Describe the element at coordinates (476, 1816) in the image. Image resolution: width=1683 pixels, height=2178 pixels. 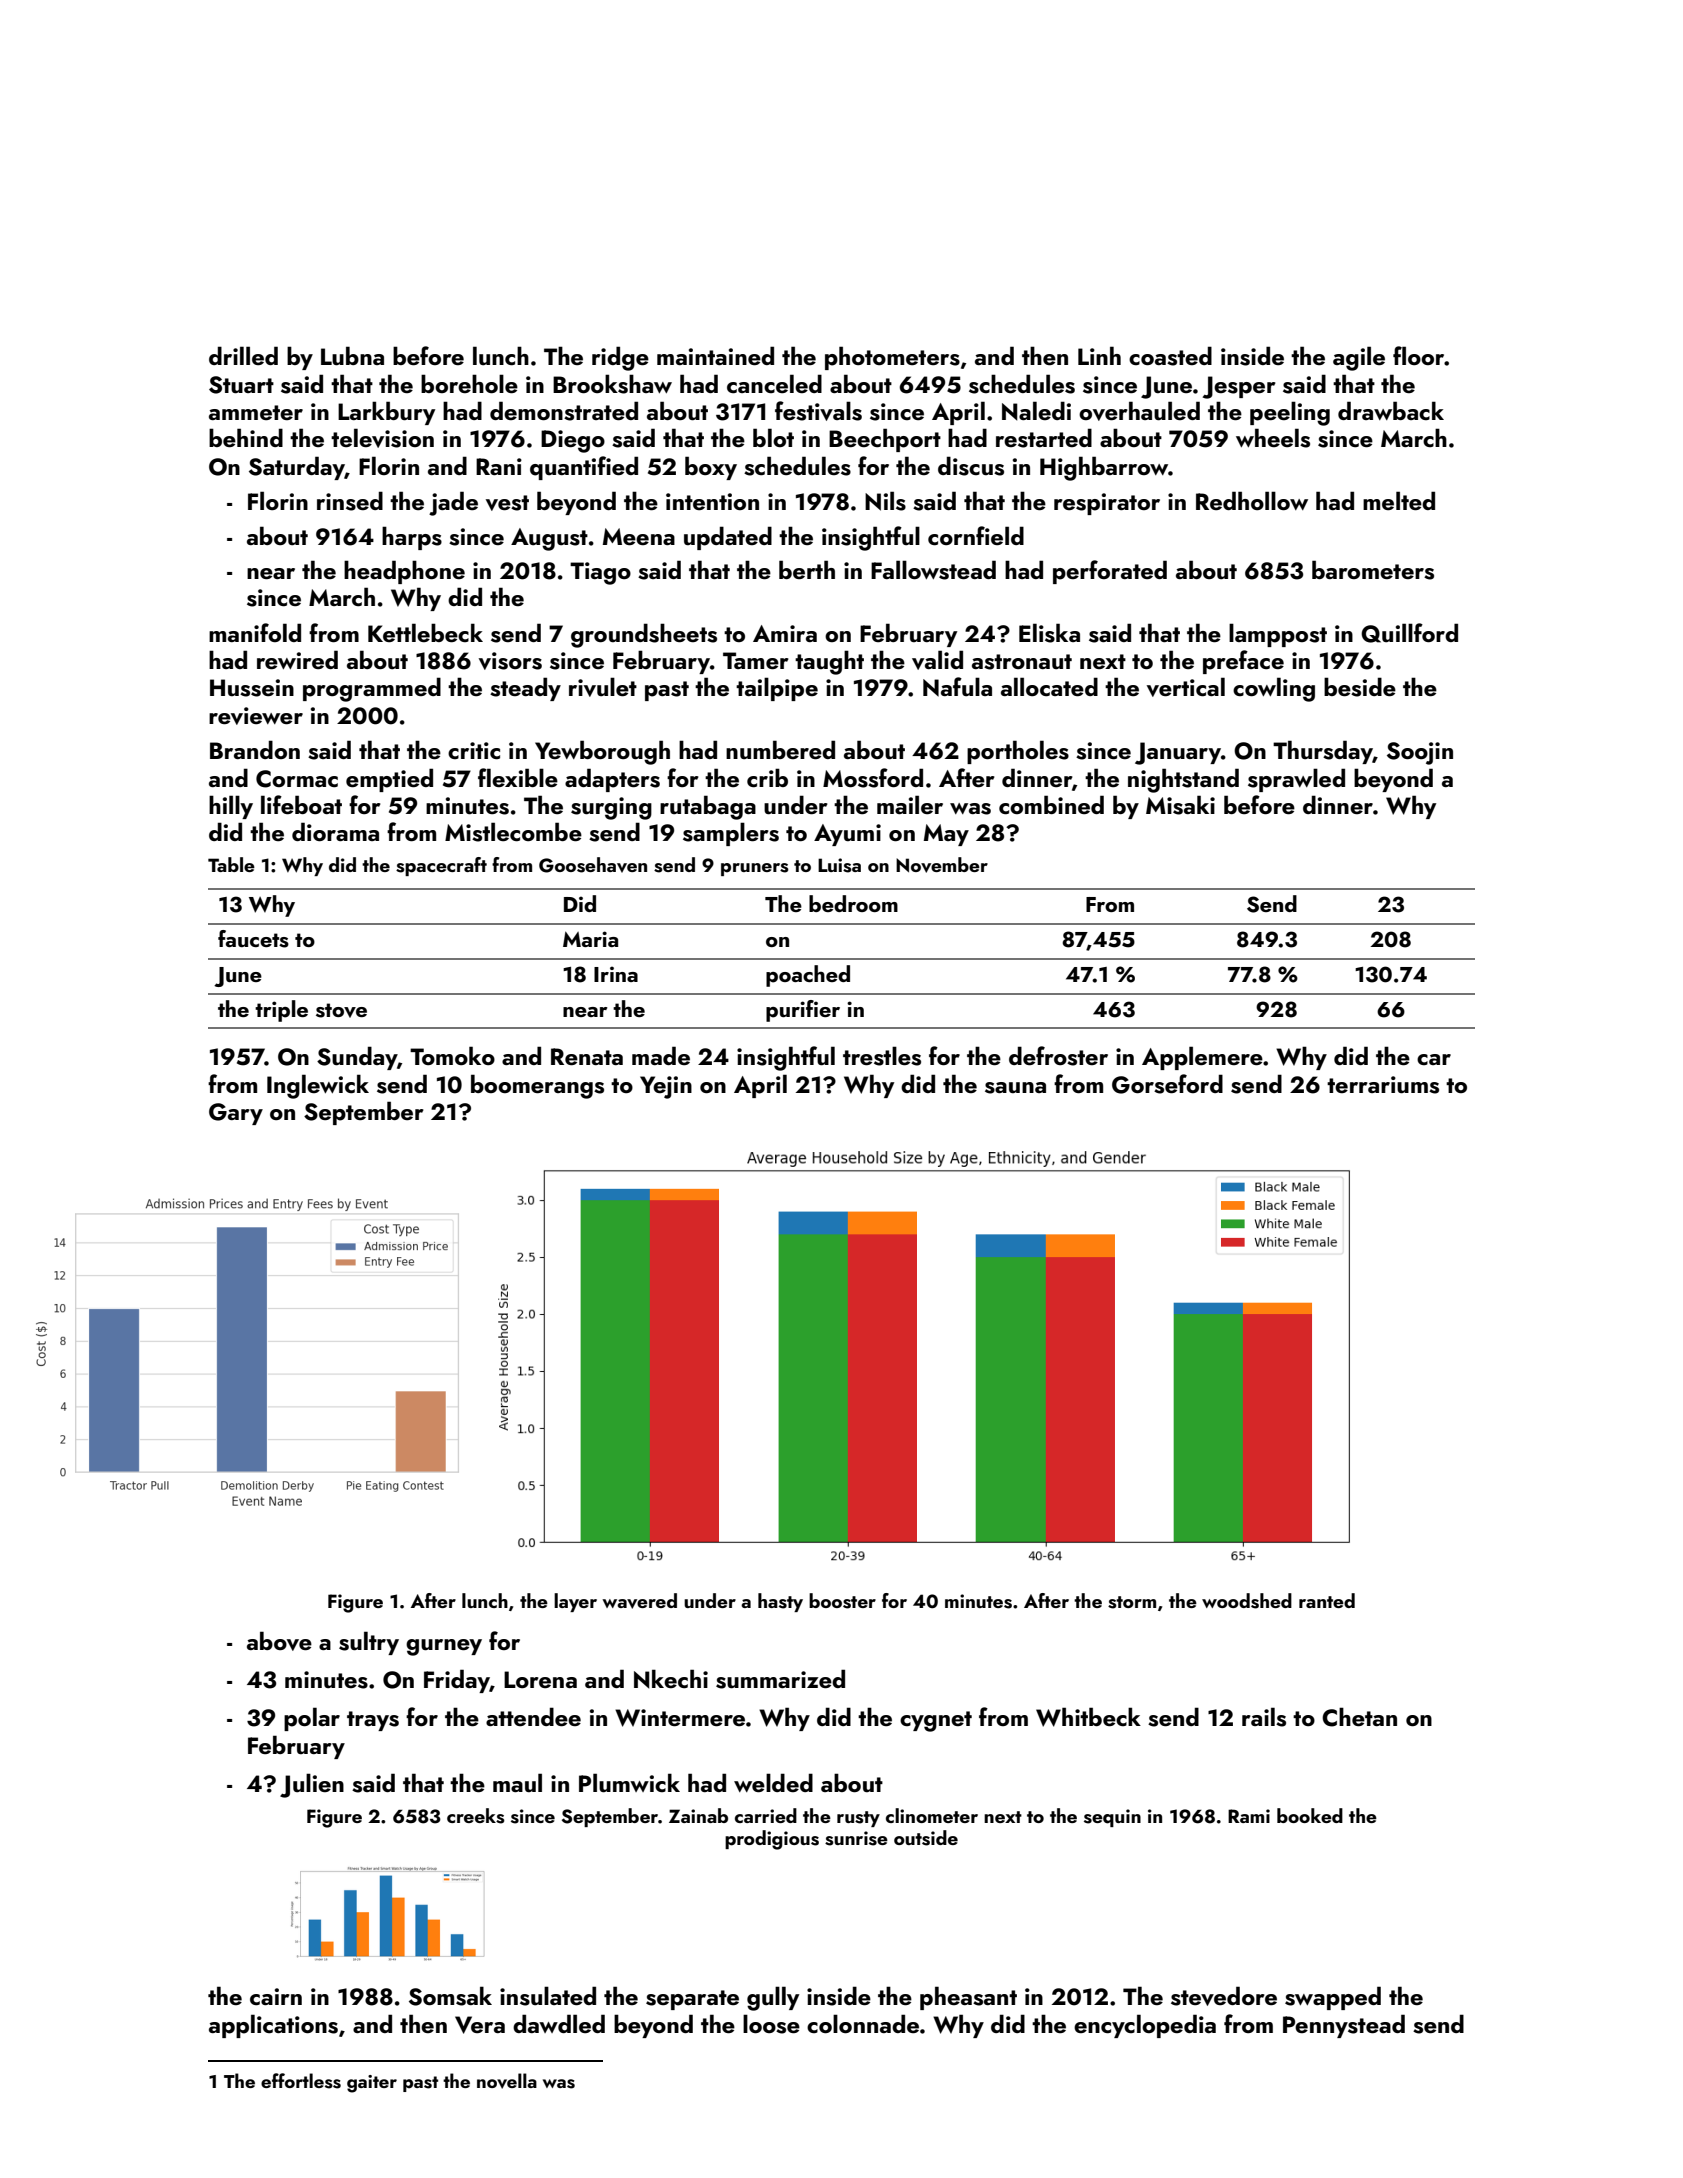
I see `creeks` at that location.
